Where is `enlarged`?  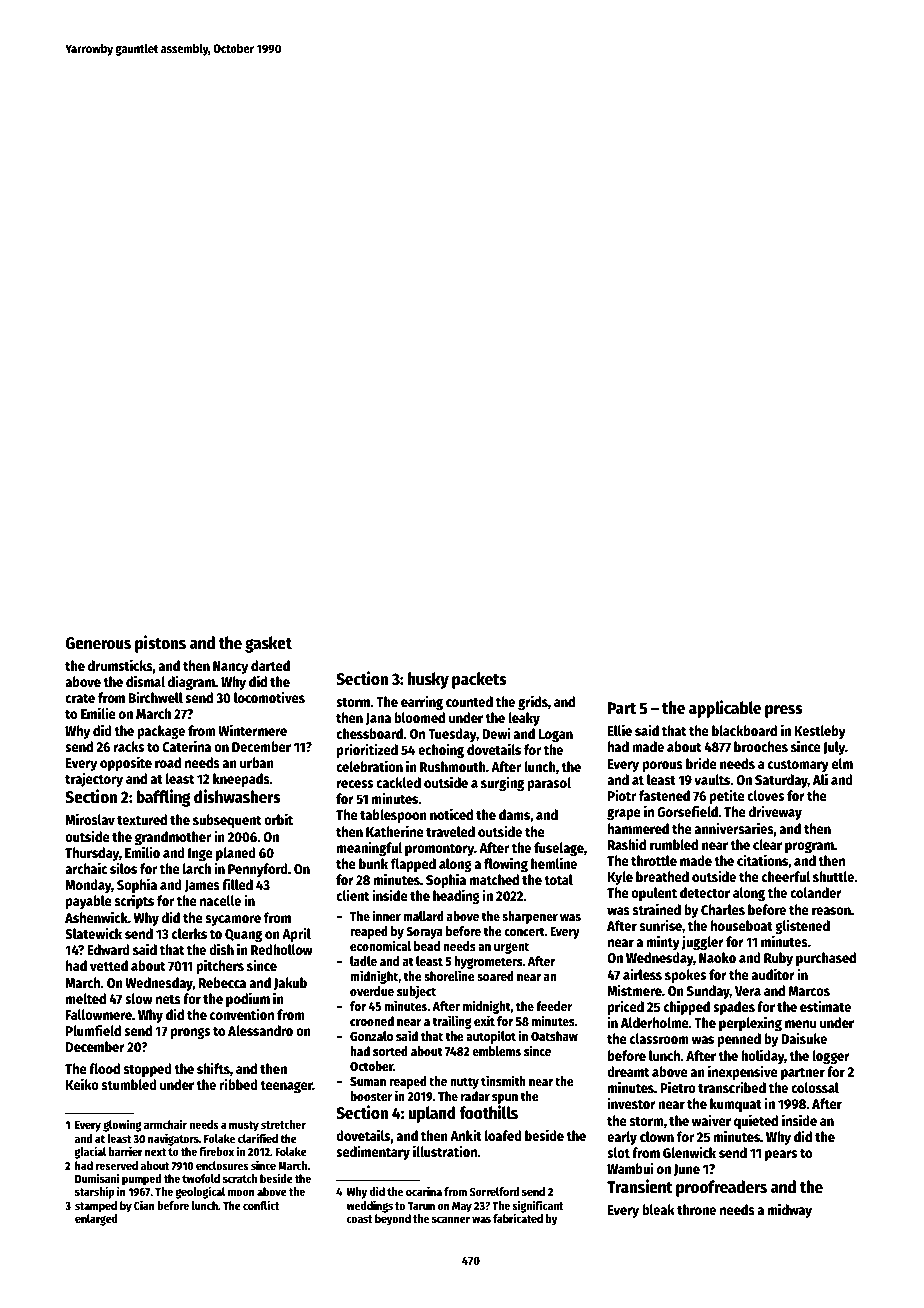
enlarged is located at coordinates (96, 1220).
